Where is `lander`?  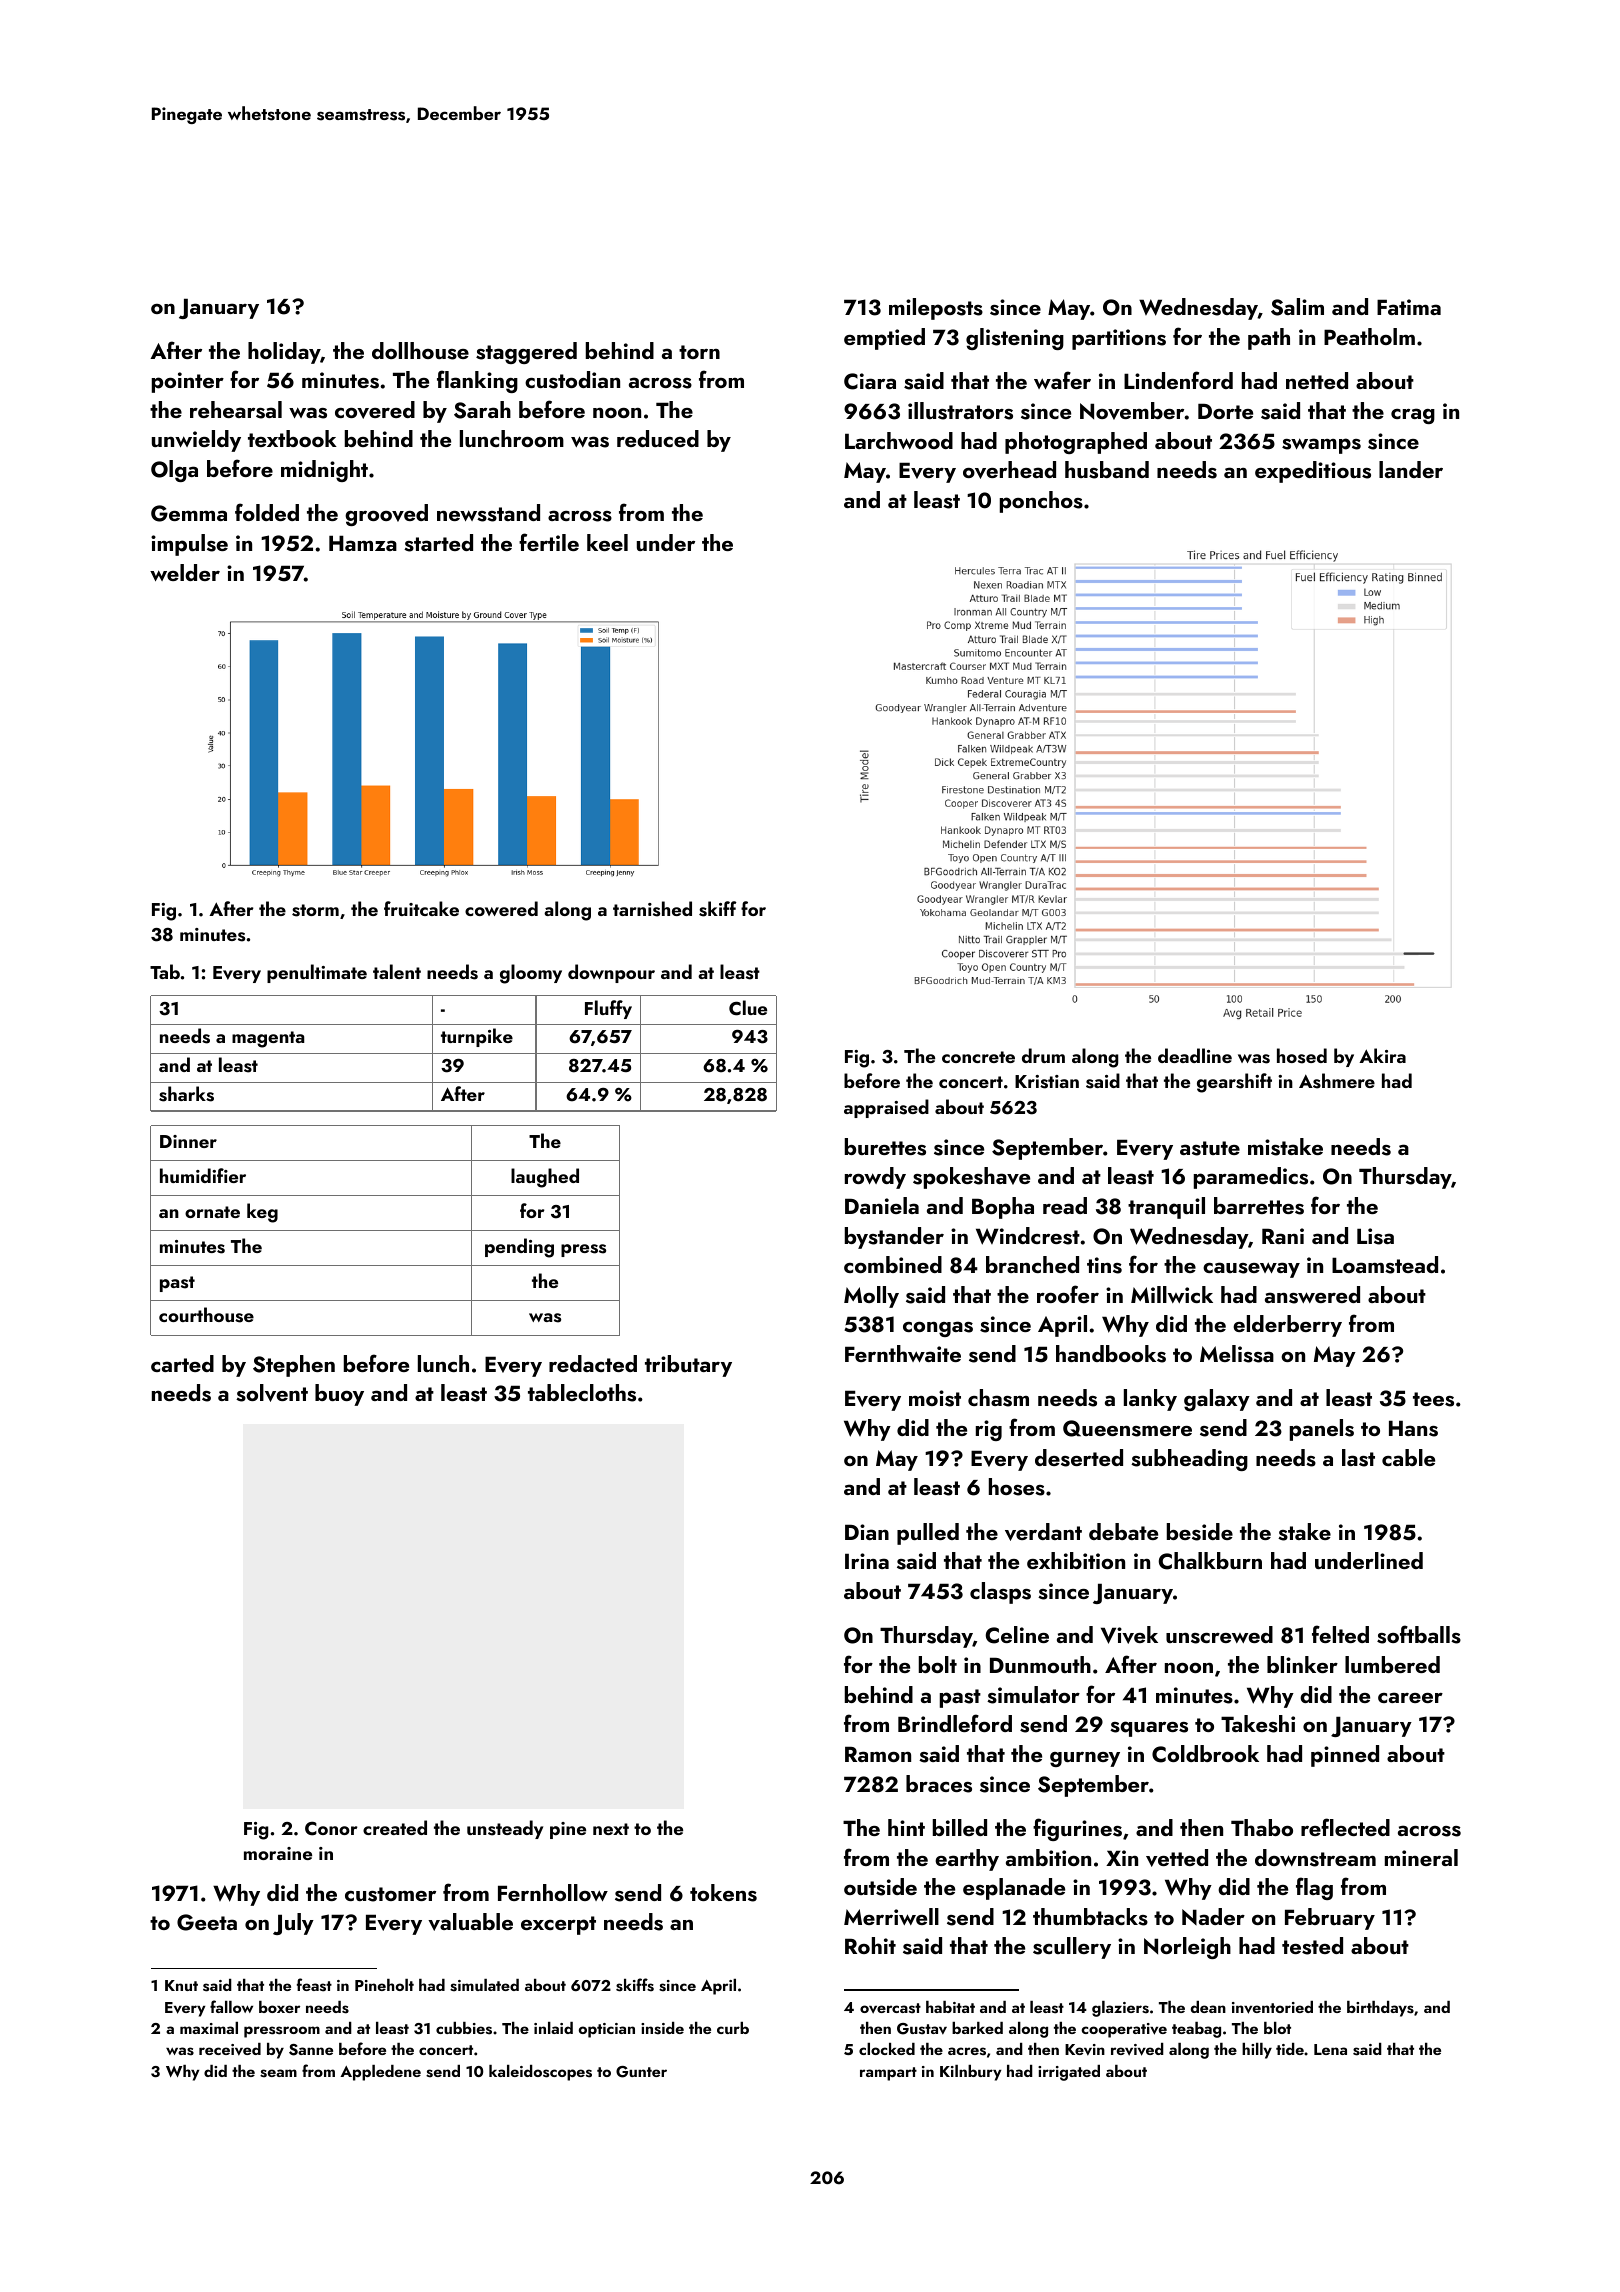 lander is located at coordinates (1411, 469).
